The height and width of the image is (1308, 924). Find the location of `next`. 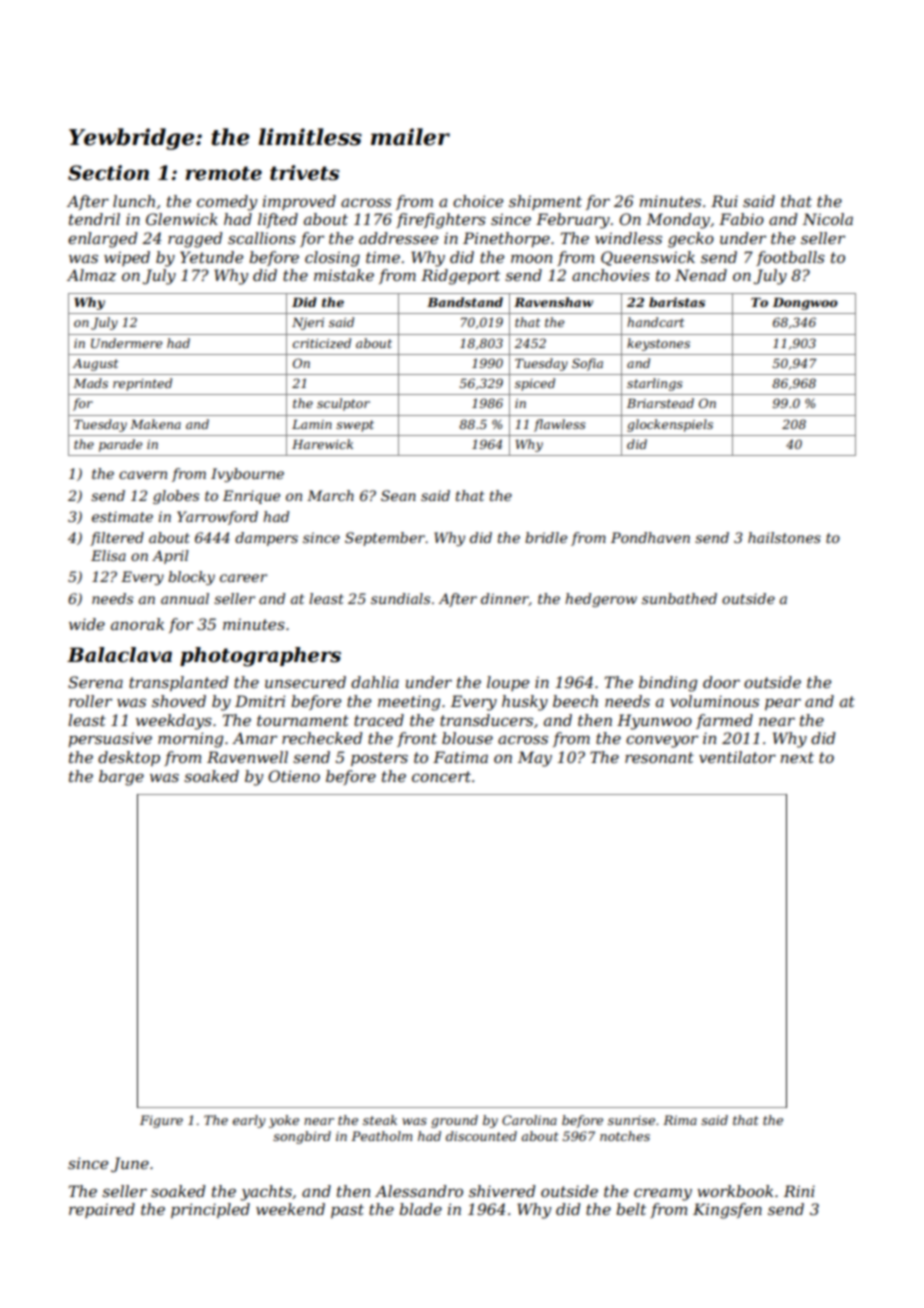

next is located at coordinates (797, 757).
